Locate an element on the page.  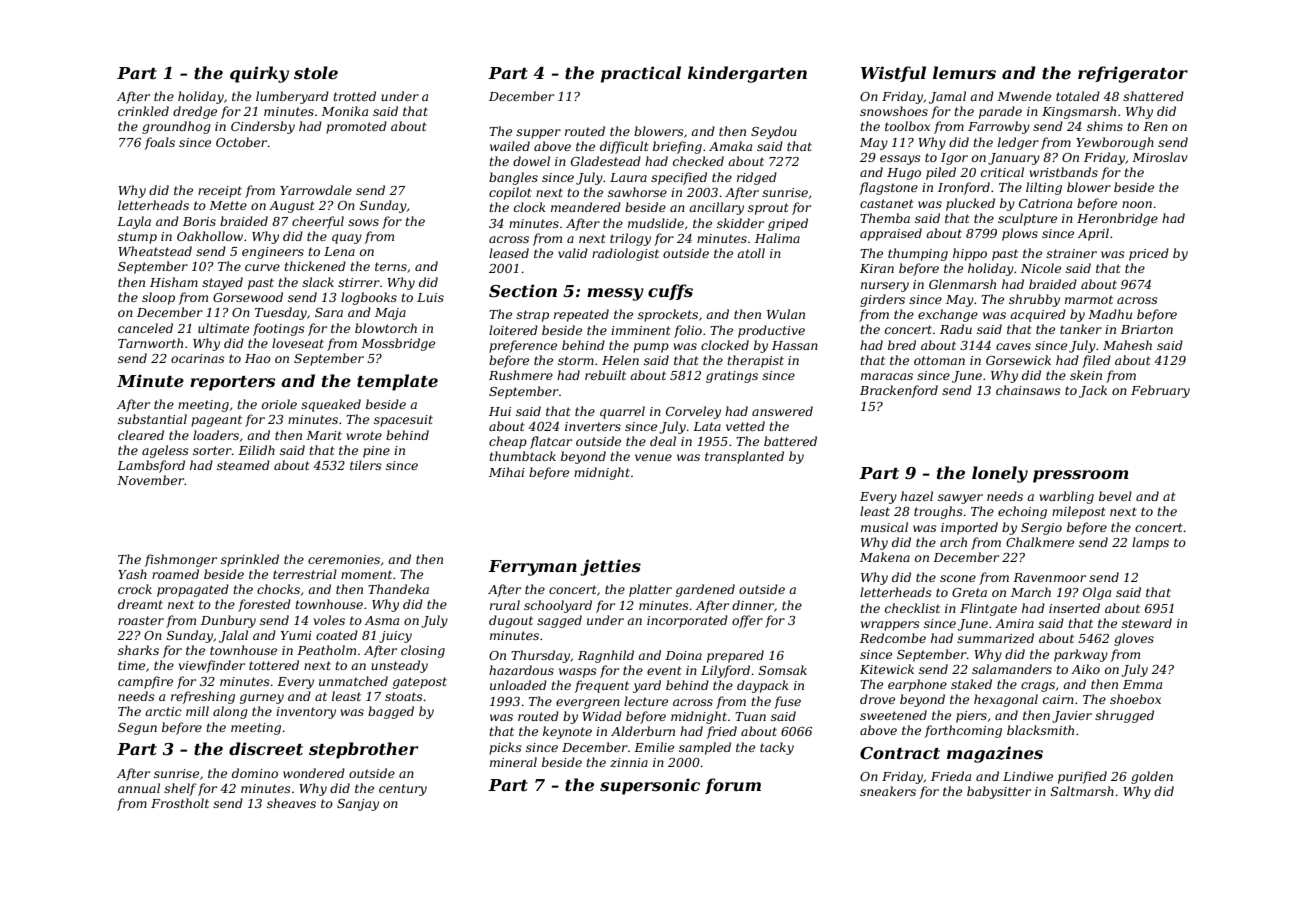
thickened is located at coordinates (315, 266).
